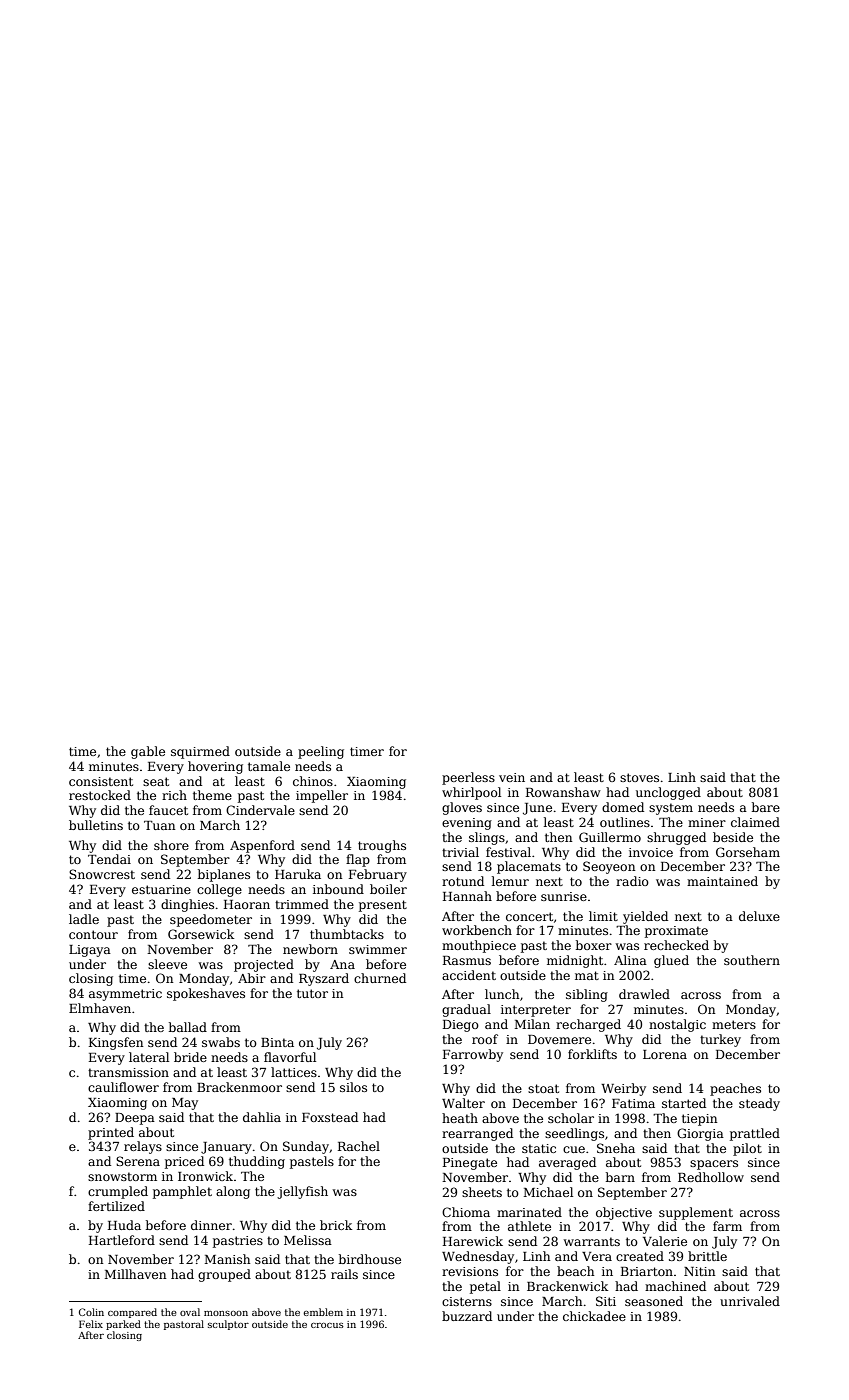 Image resolution: width=849 pixels, height=1400 pixels. I want to click on Rowanshaw, so click(563, 792).
